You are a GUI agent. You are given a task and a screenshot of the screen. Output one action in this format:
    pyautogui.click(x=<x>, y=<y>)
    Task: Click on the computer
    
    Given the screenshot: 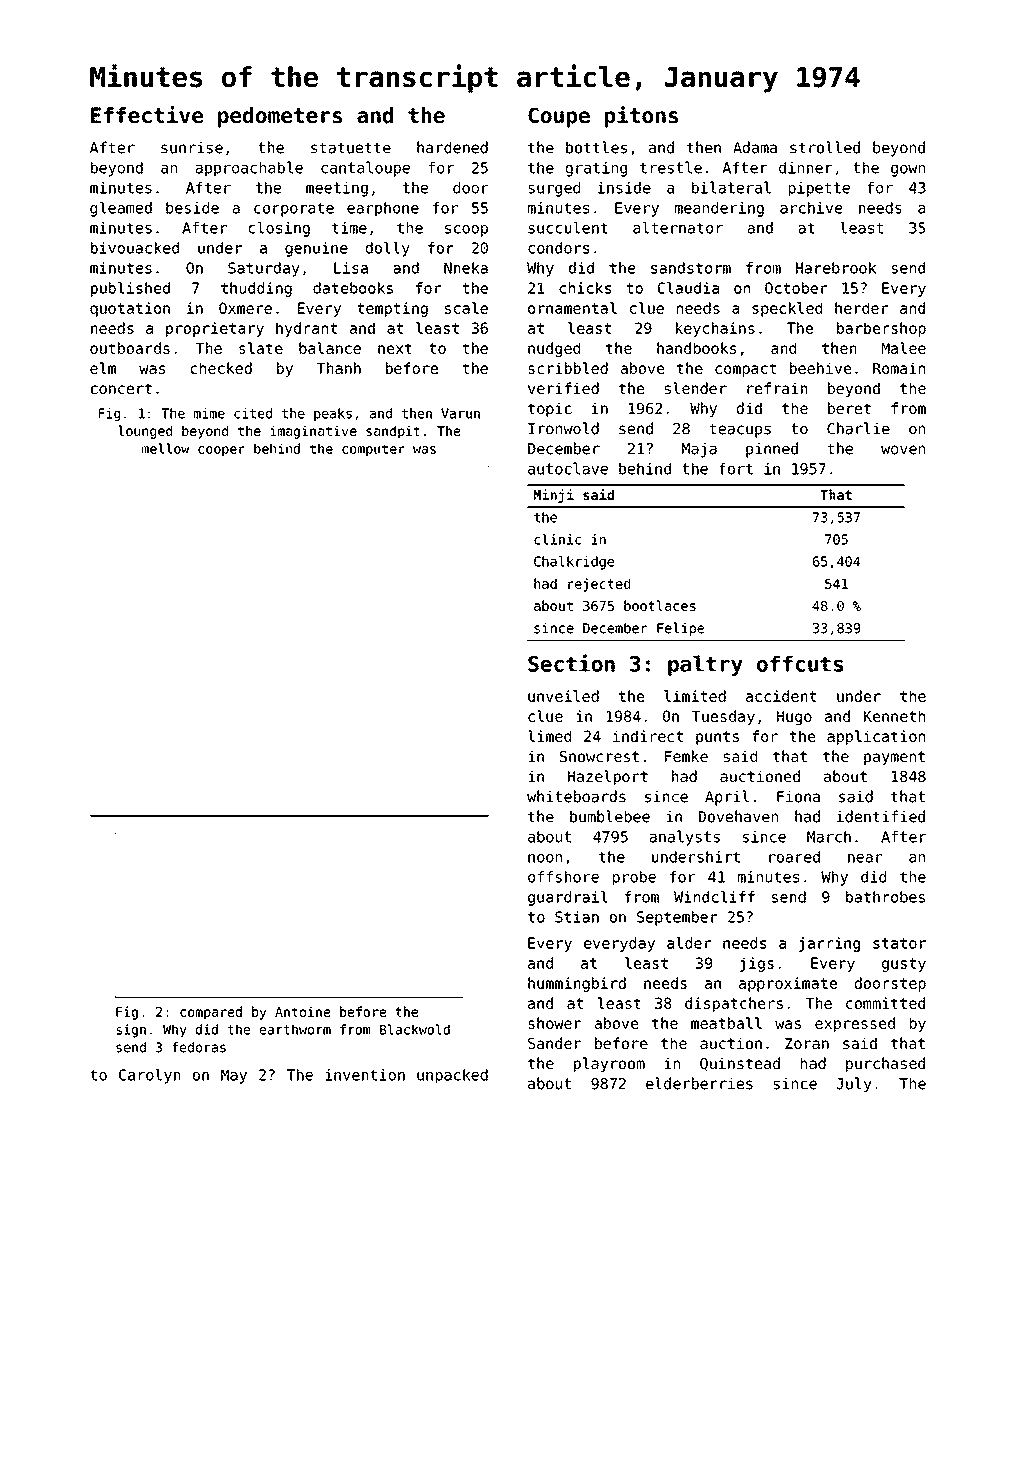 What is the action you would take?
    pyautogui.click(x=373, y=450)
